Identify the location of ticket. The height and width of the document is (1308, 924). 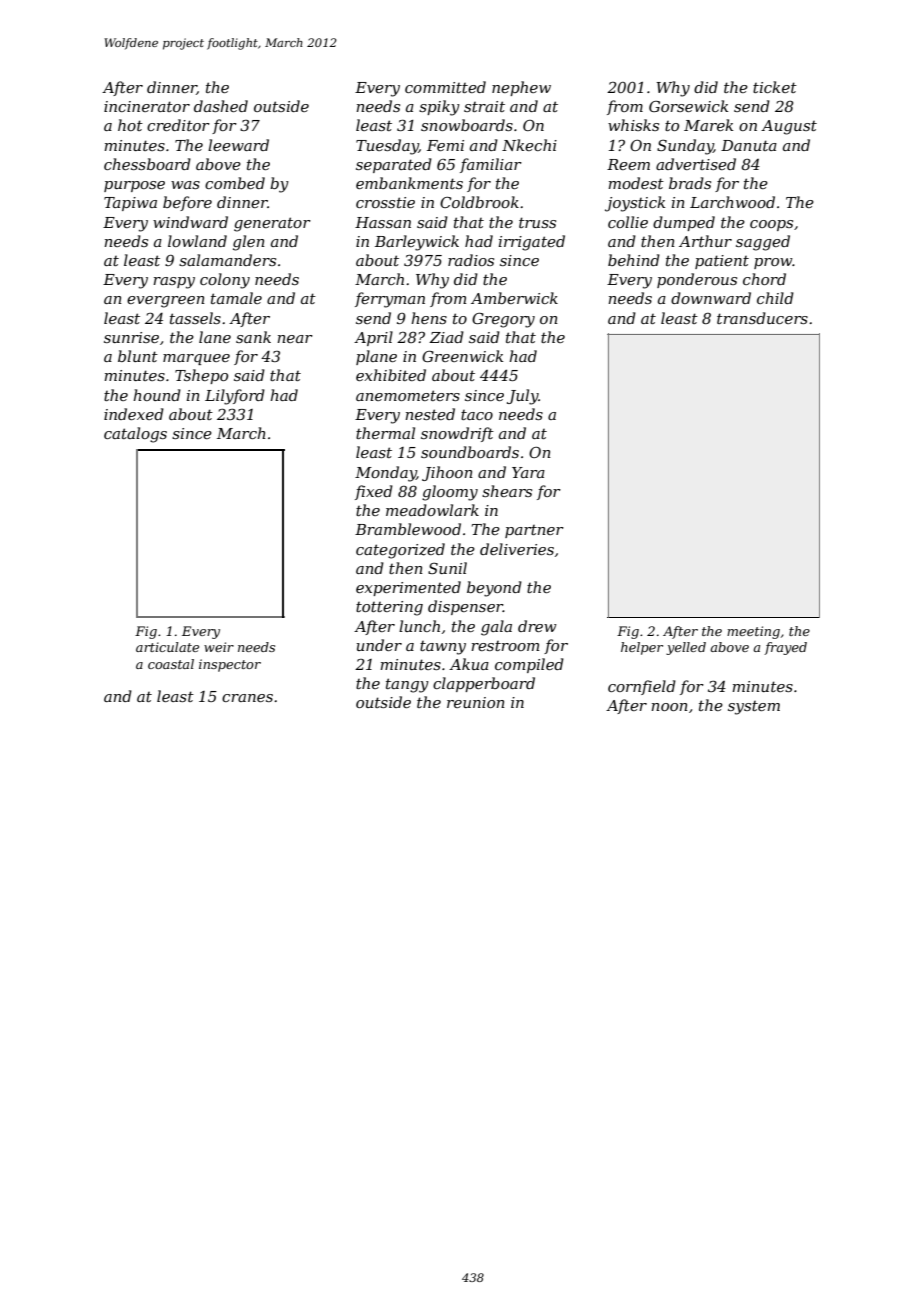
(775, 87).
